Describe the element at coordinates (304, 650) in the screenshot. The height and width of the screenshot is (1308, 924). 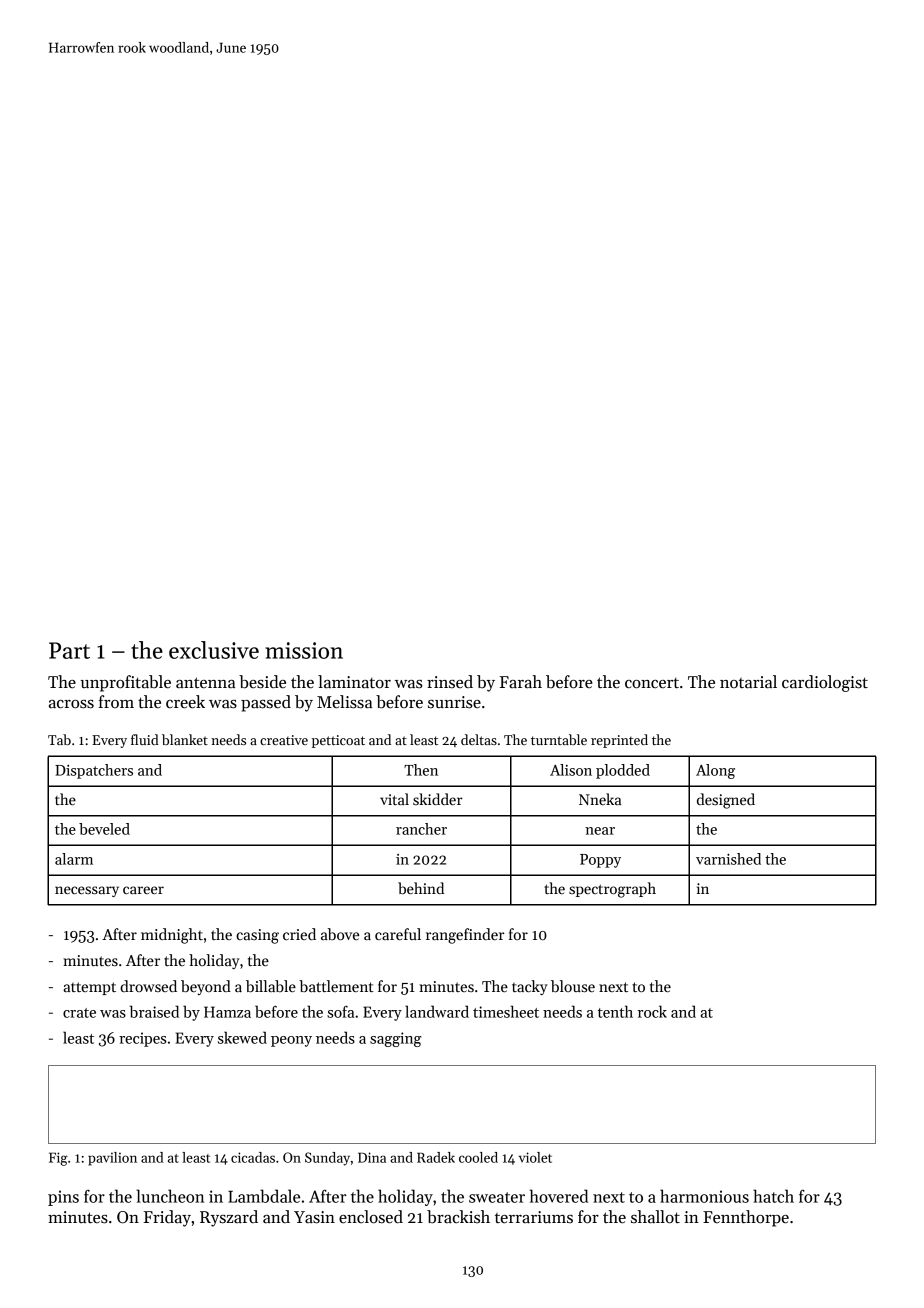
I see `mission` at that location.
